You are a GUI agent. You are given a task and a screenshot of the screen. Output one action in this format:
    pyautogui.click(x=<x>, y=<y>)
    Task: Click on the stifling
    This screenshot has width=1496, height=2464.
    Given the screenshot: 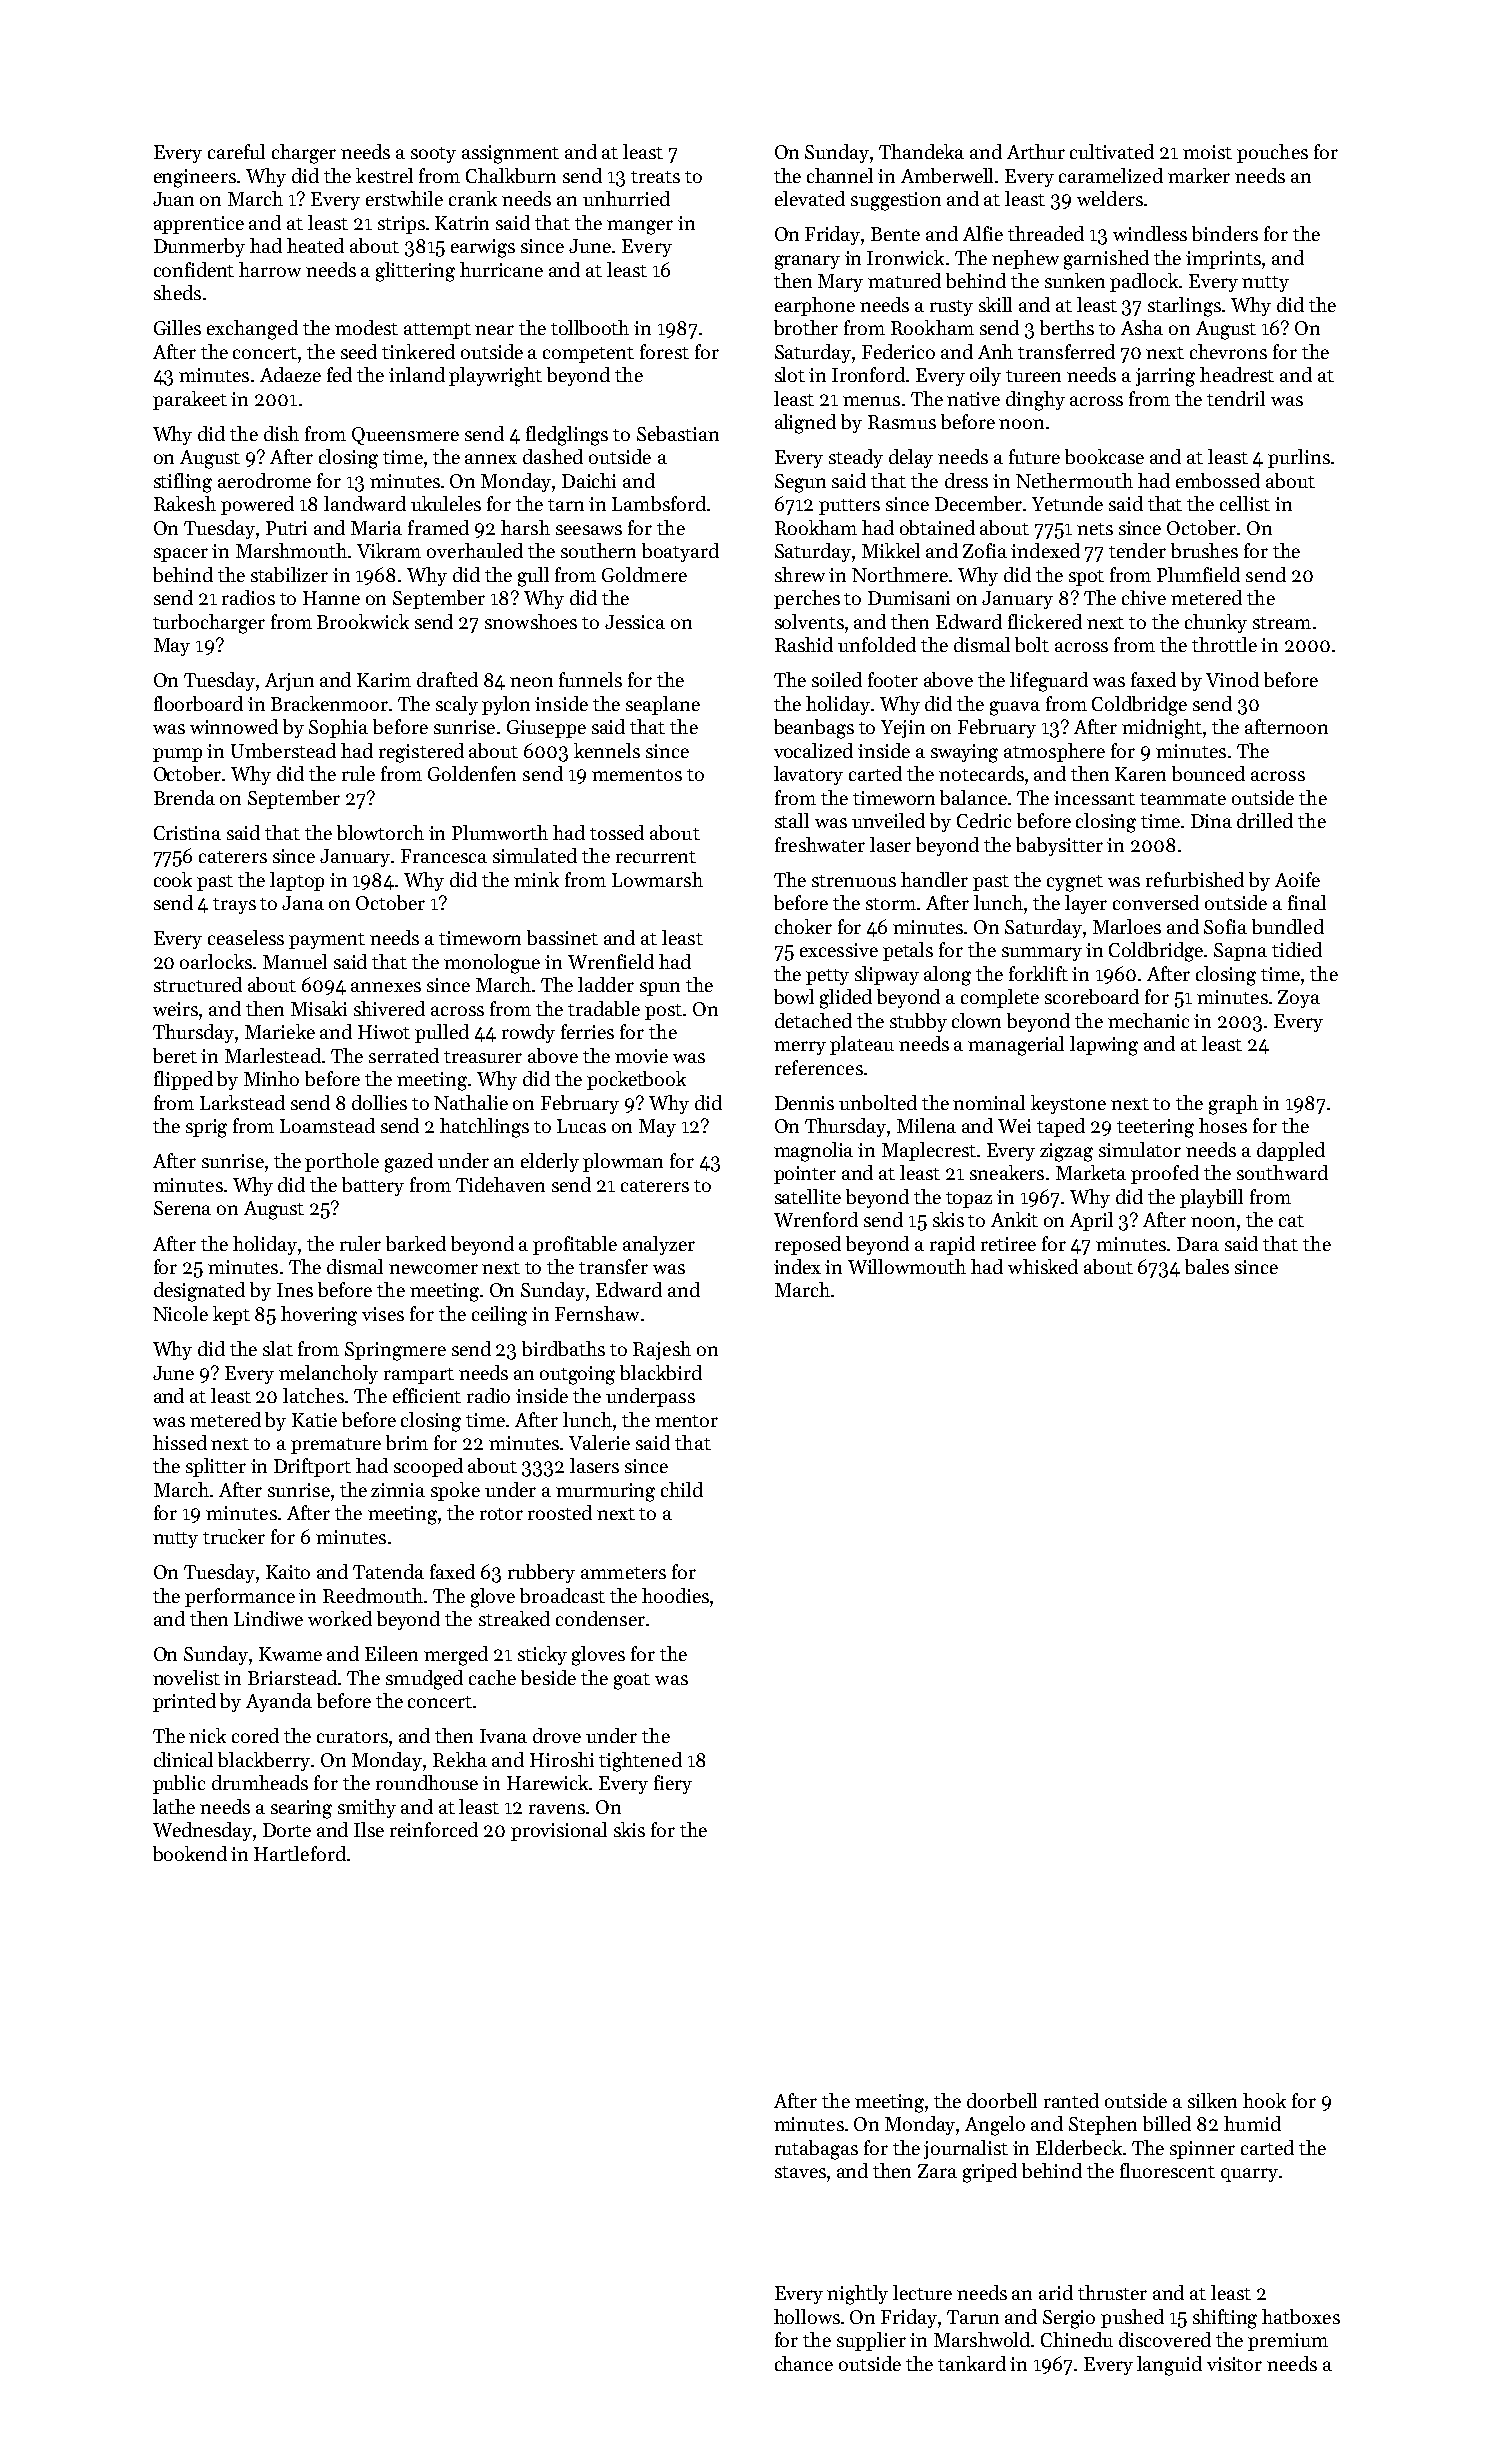 What is the action you would take?
    pyautogui.click(x=183, y=483)
